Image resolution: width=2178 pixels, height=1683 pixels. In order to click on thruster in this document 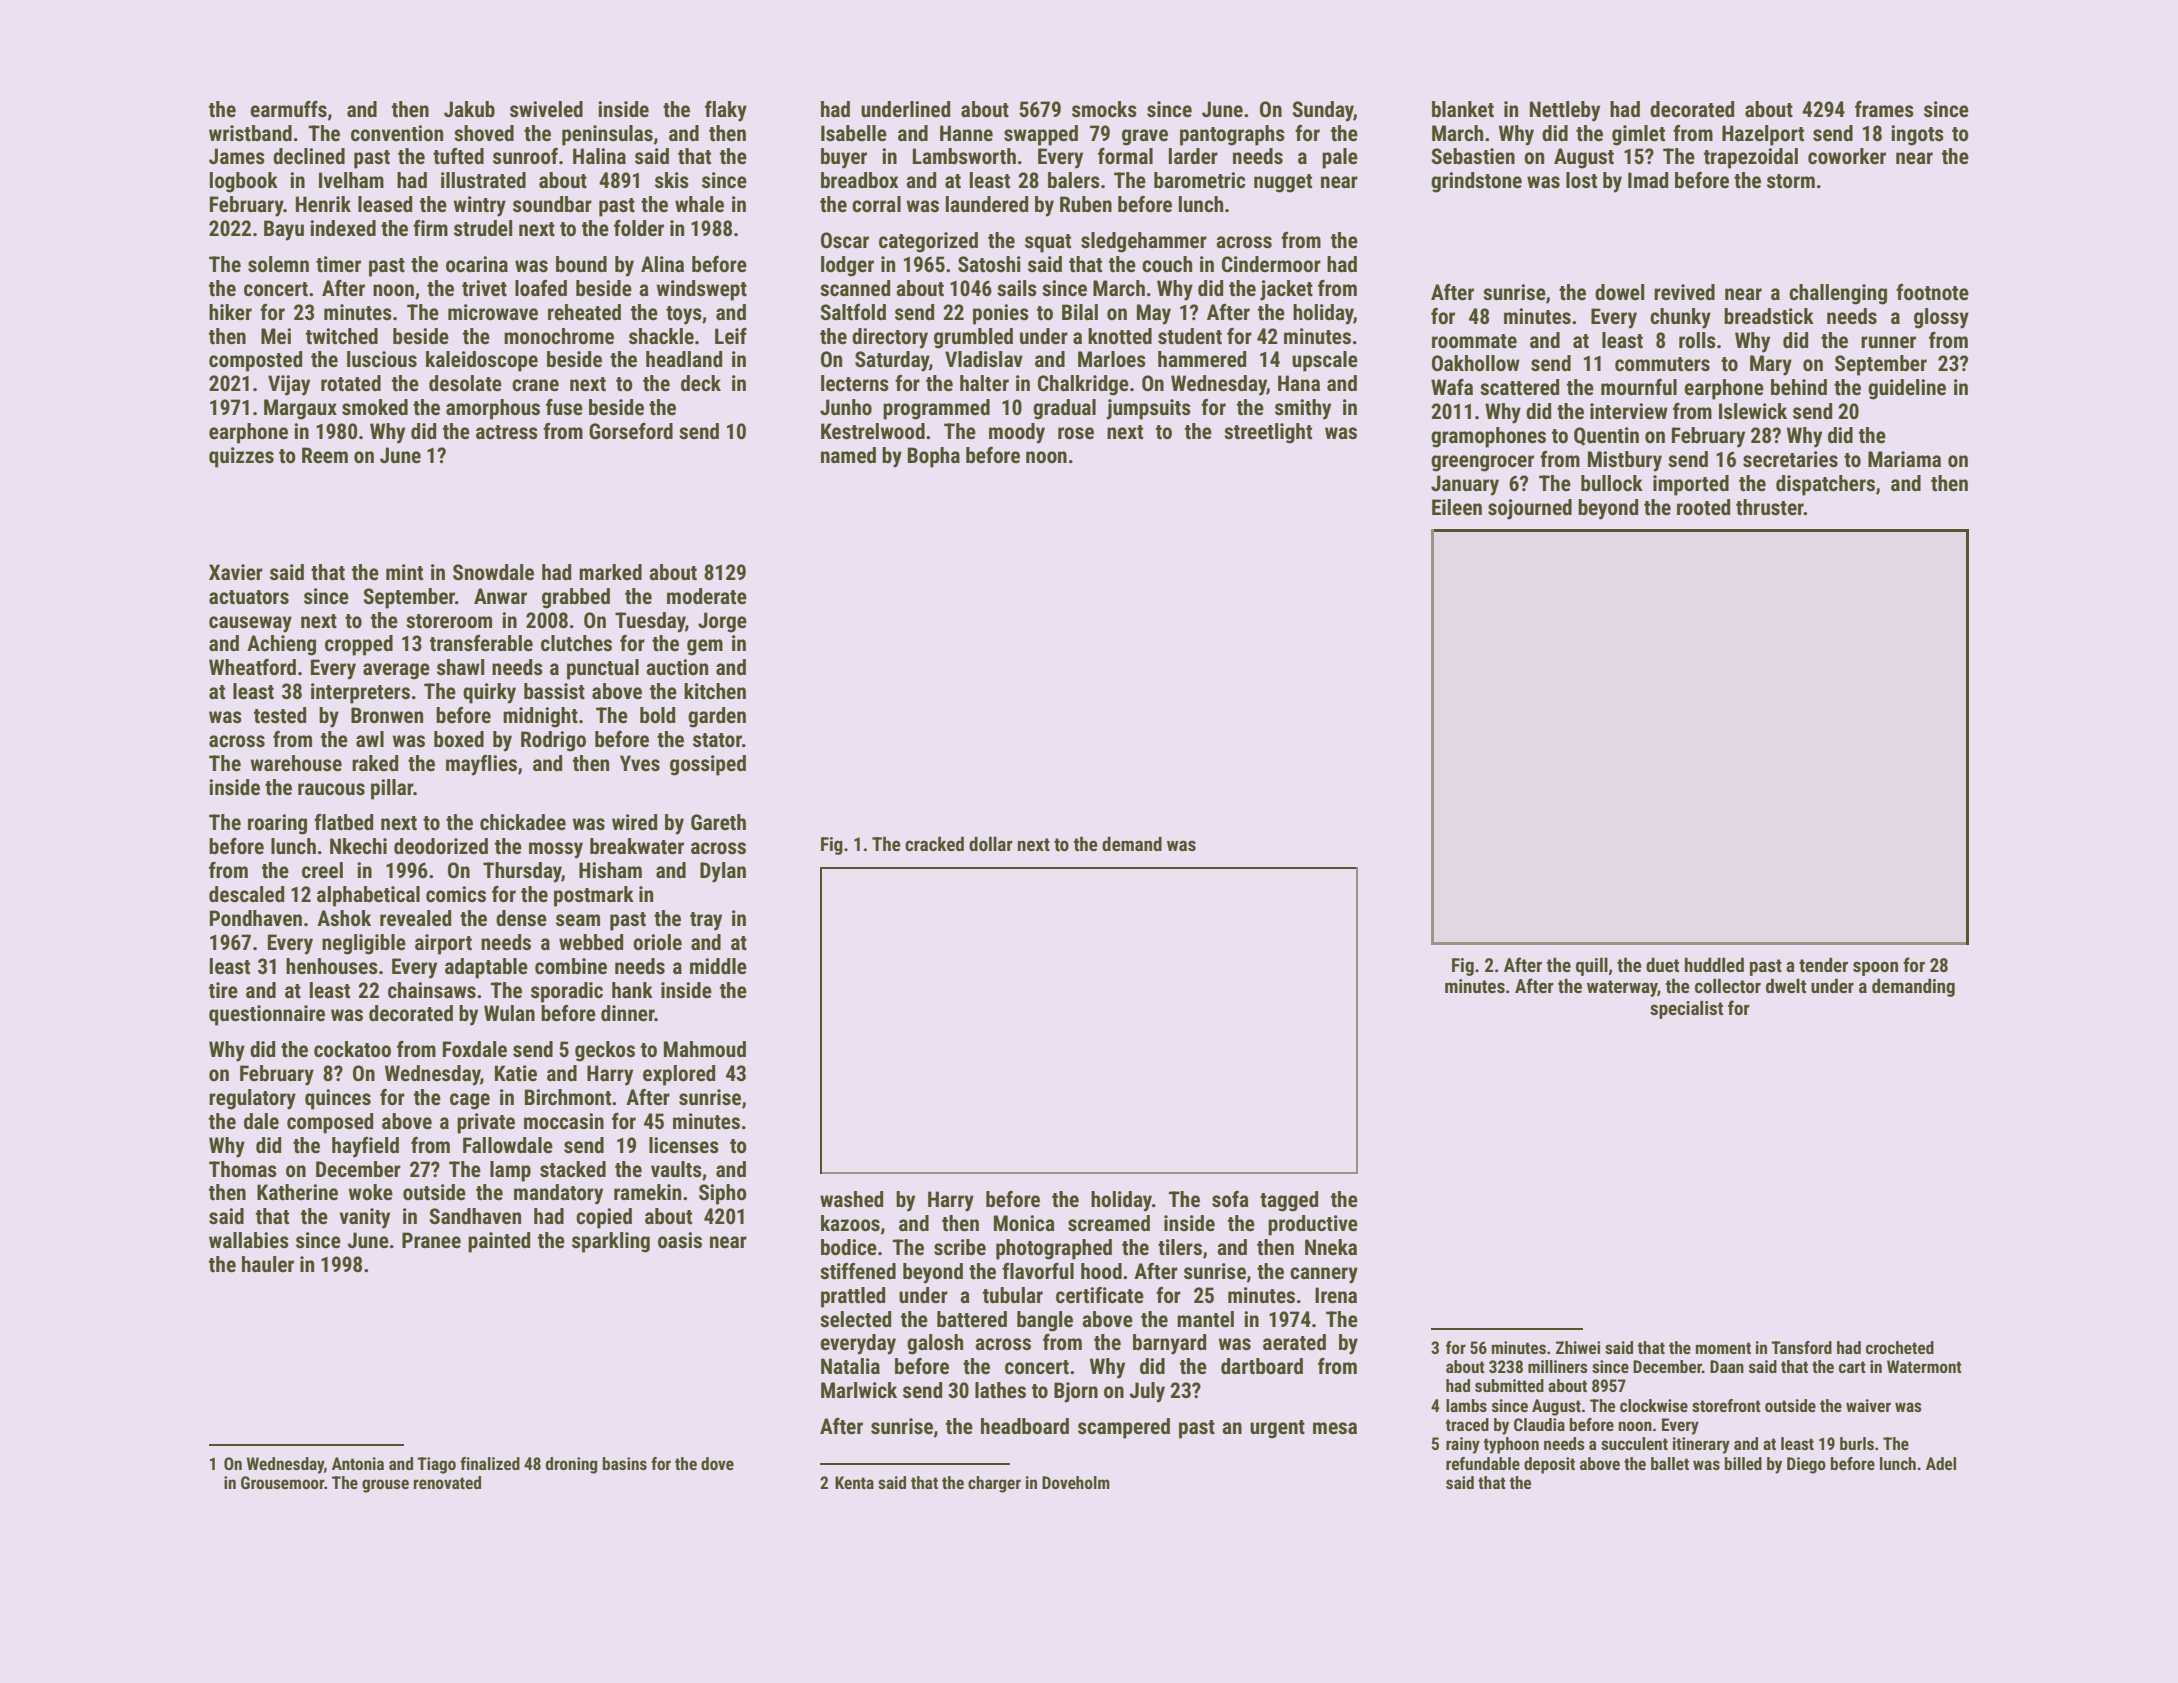, I will do `click(1770, 507)`.
